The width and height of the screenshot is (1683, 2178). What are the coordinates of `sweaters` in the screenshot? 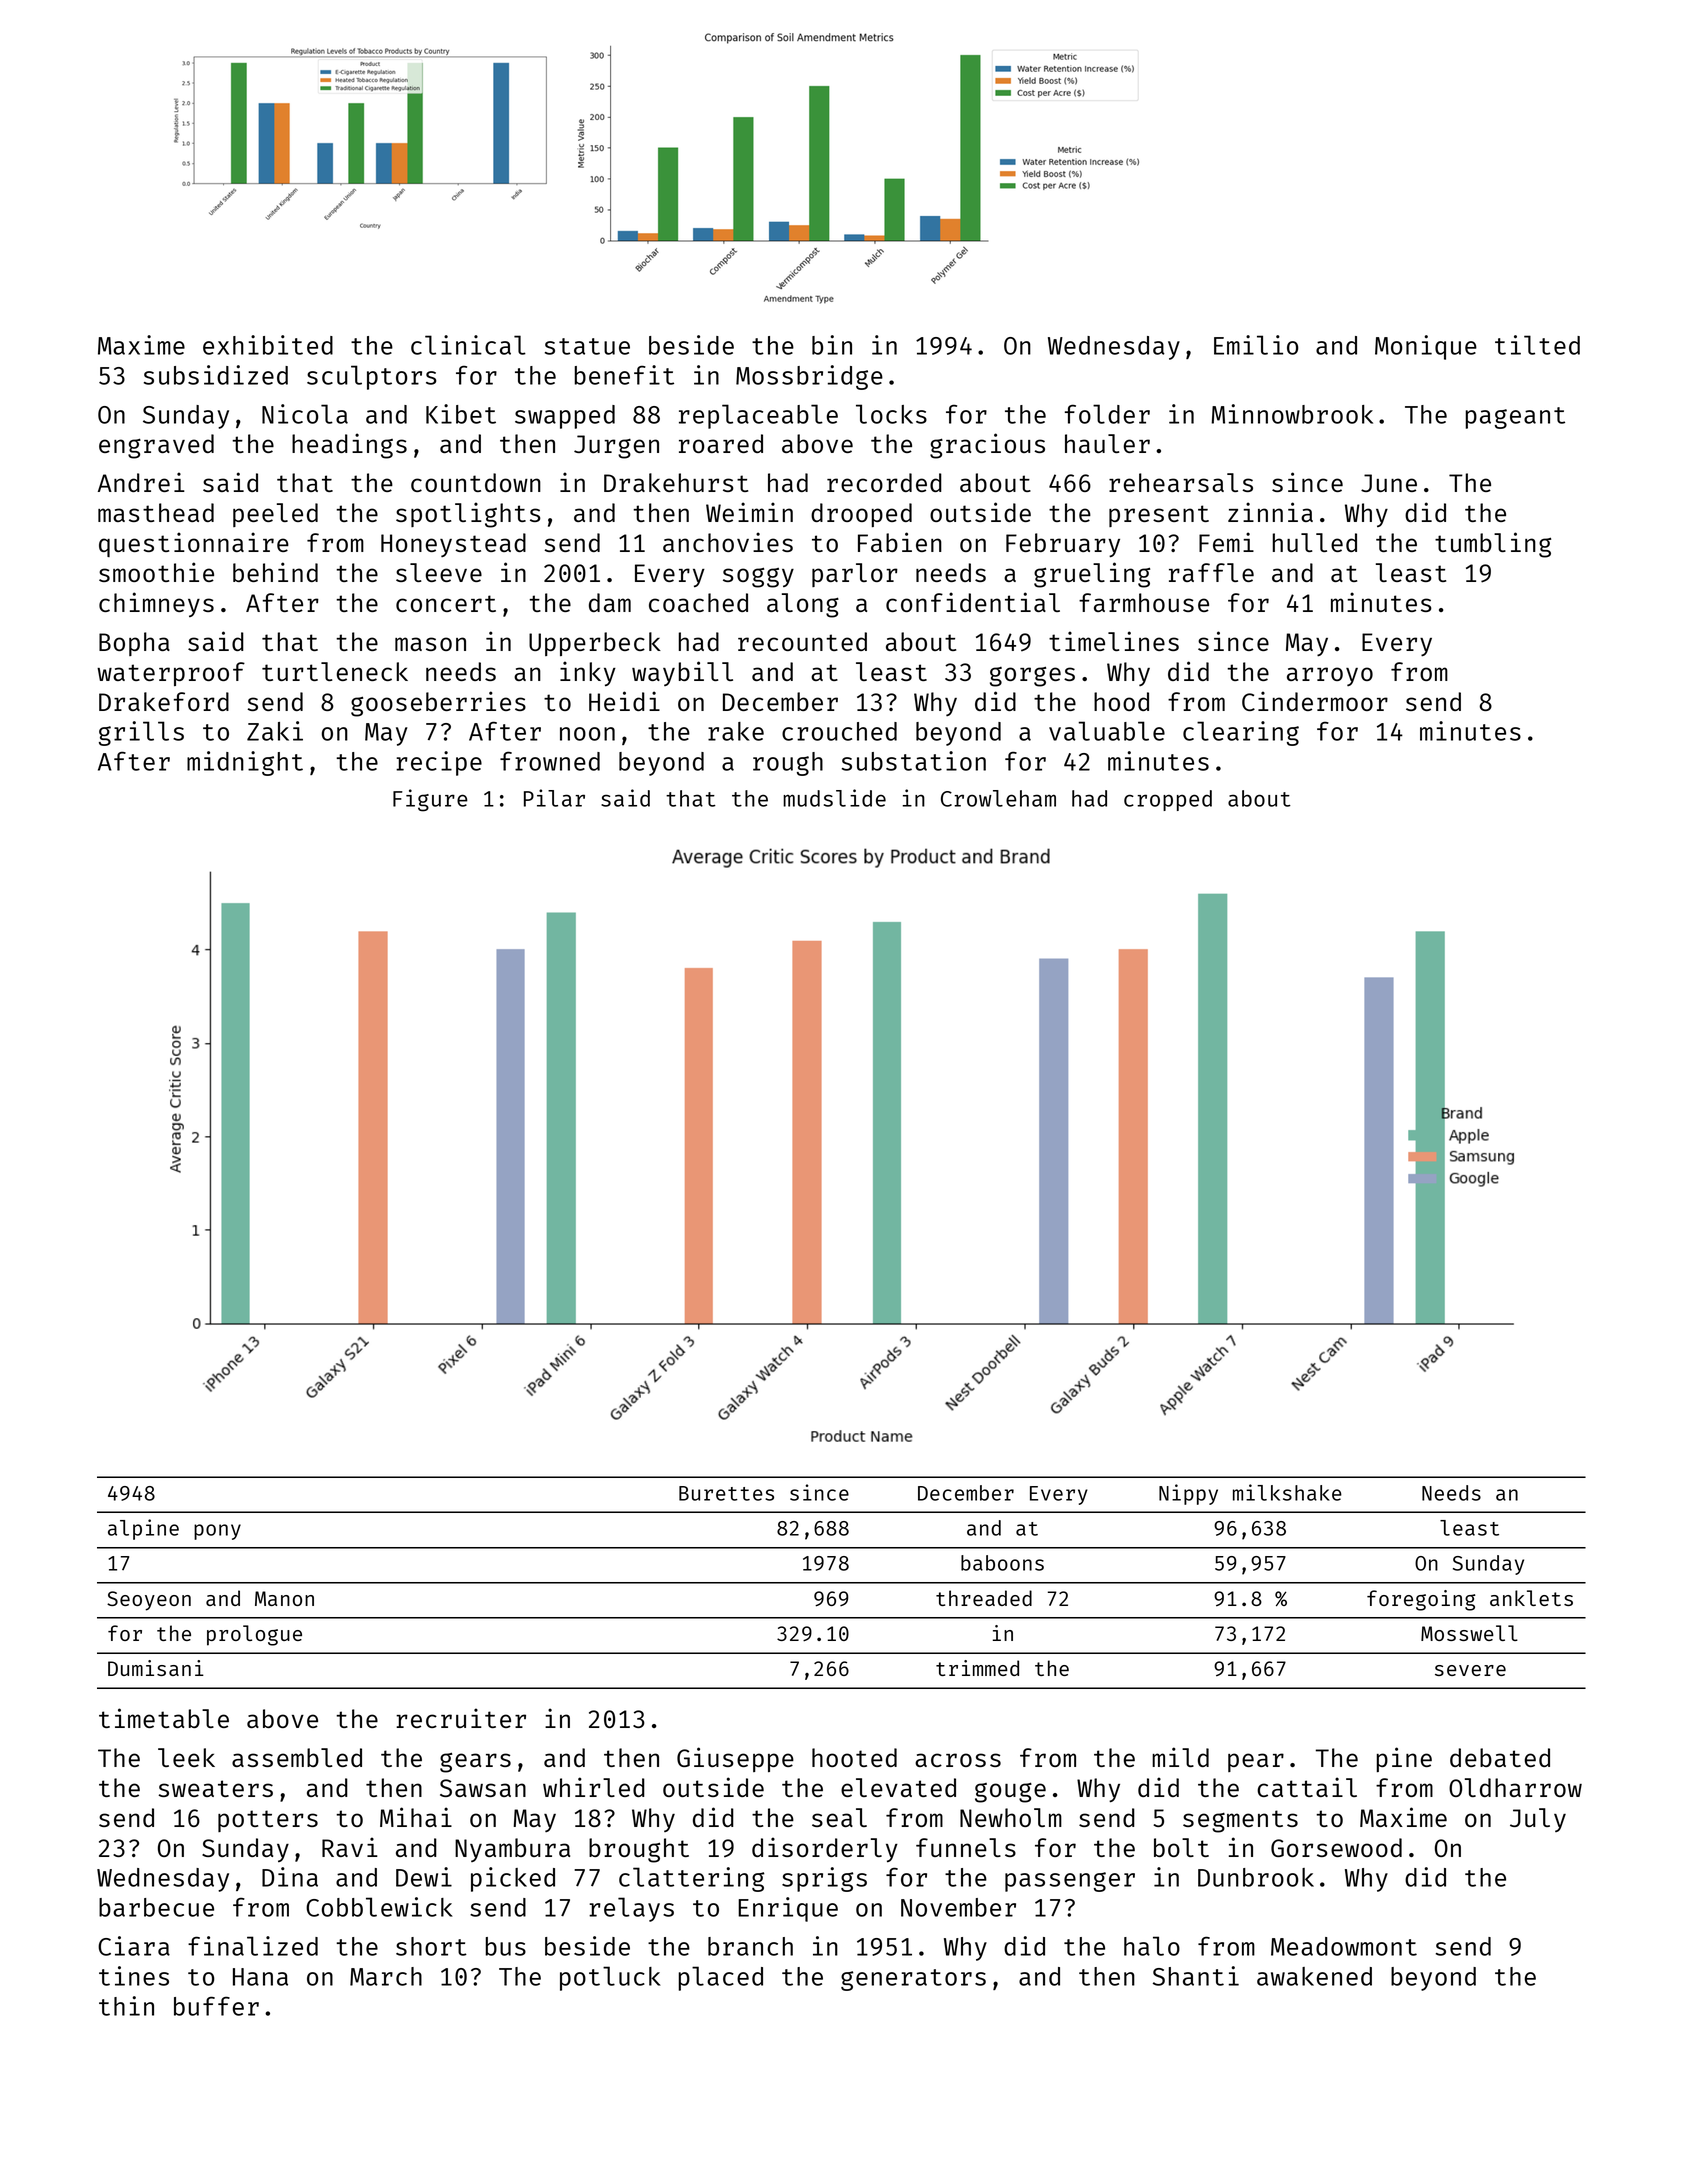 It's located at (215, 1788).
